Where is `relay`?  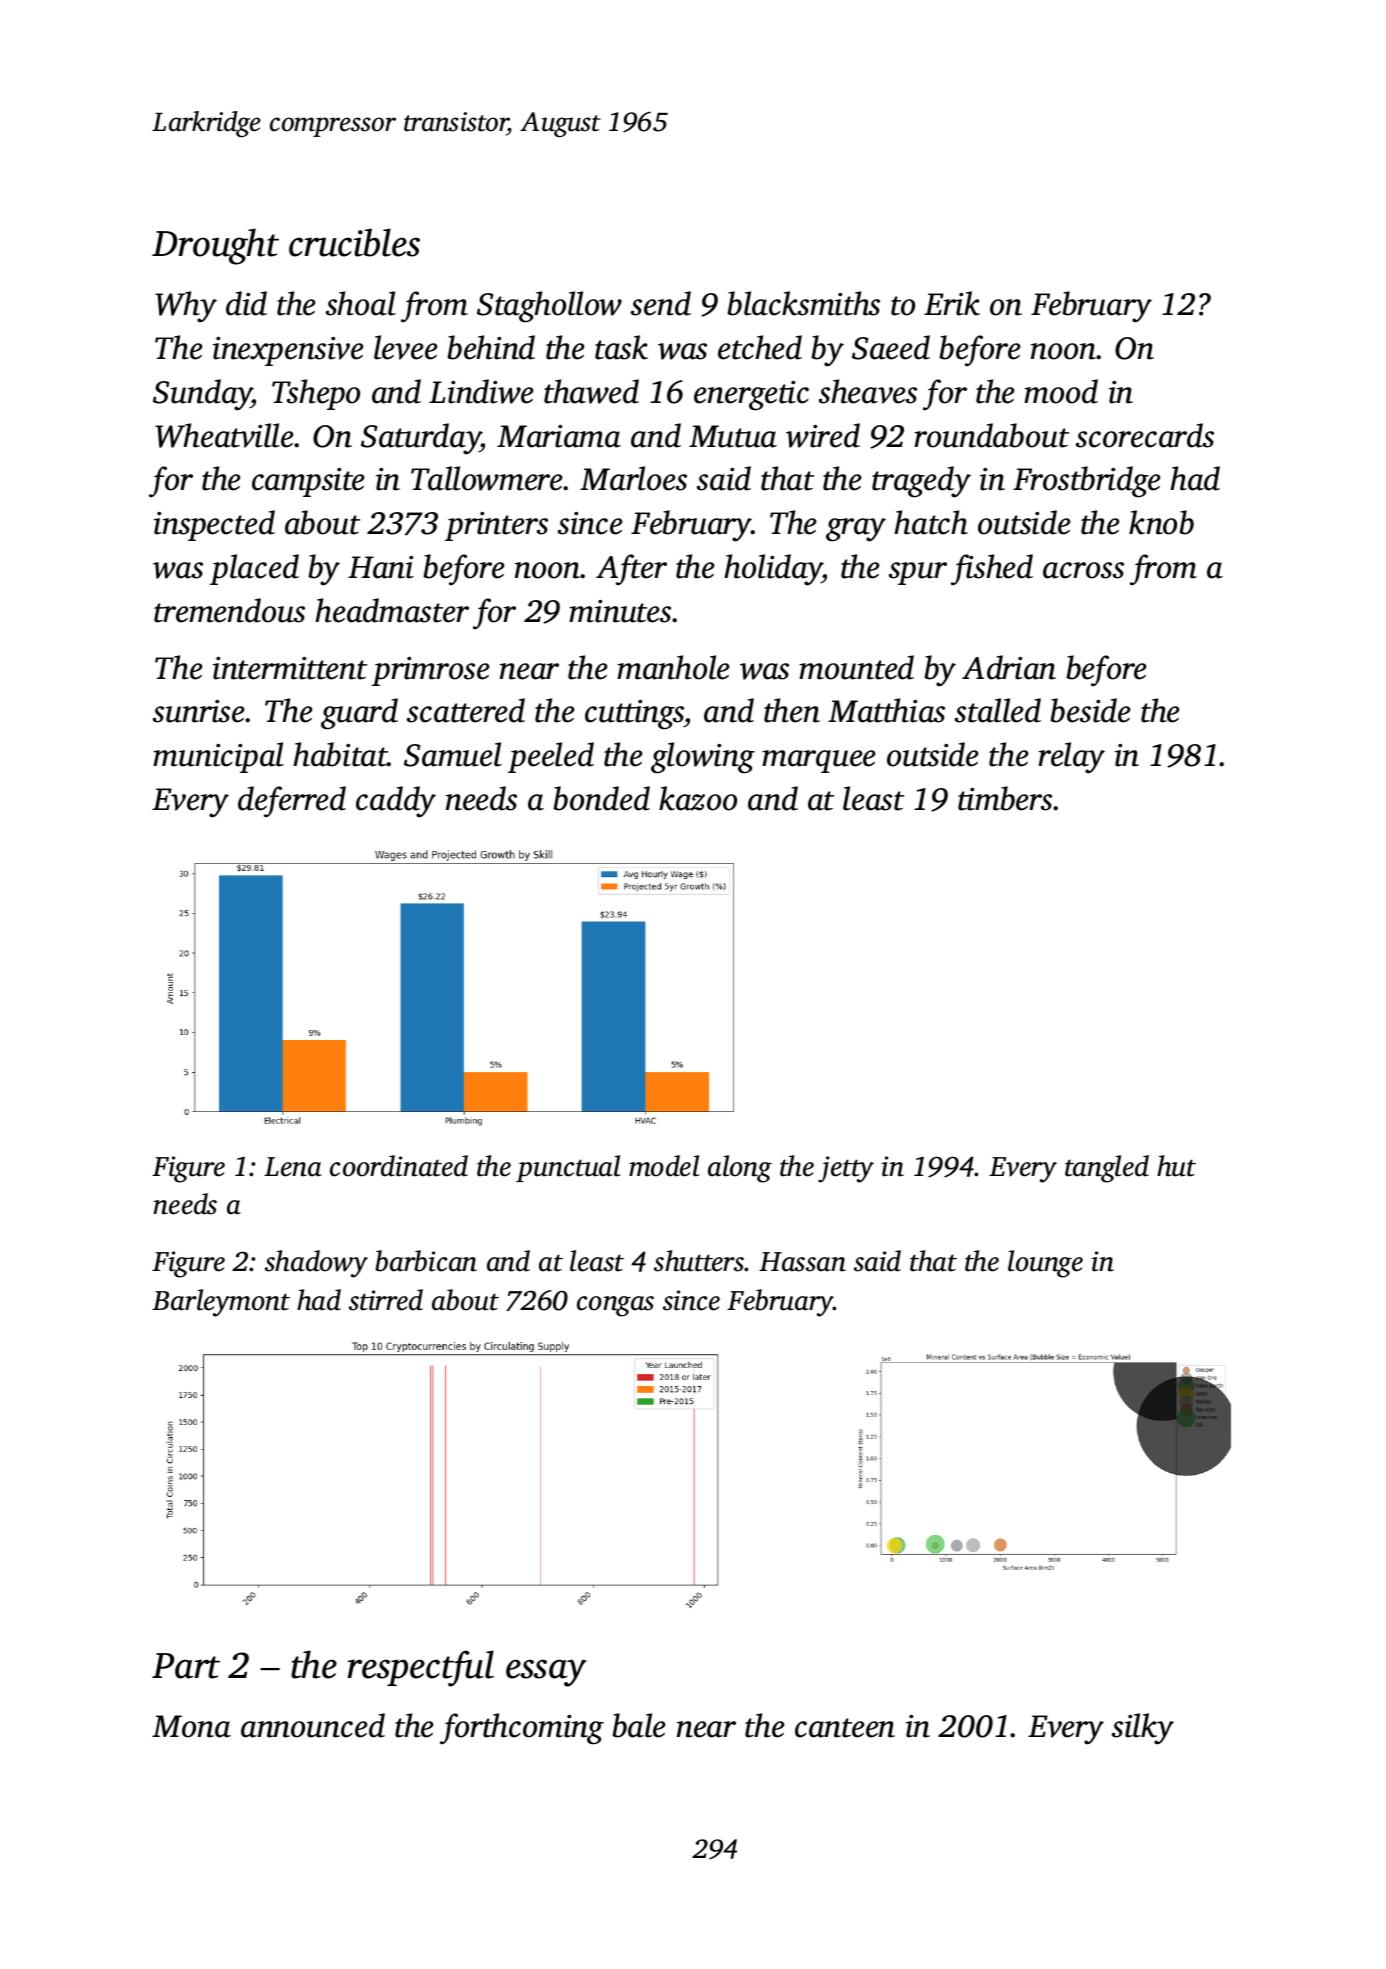 relay is located at coordinates (1071, 758).
